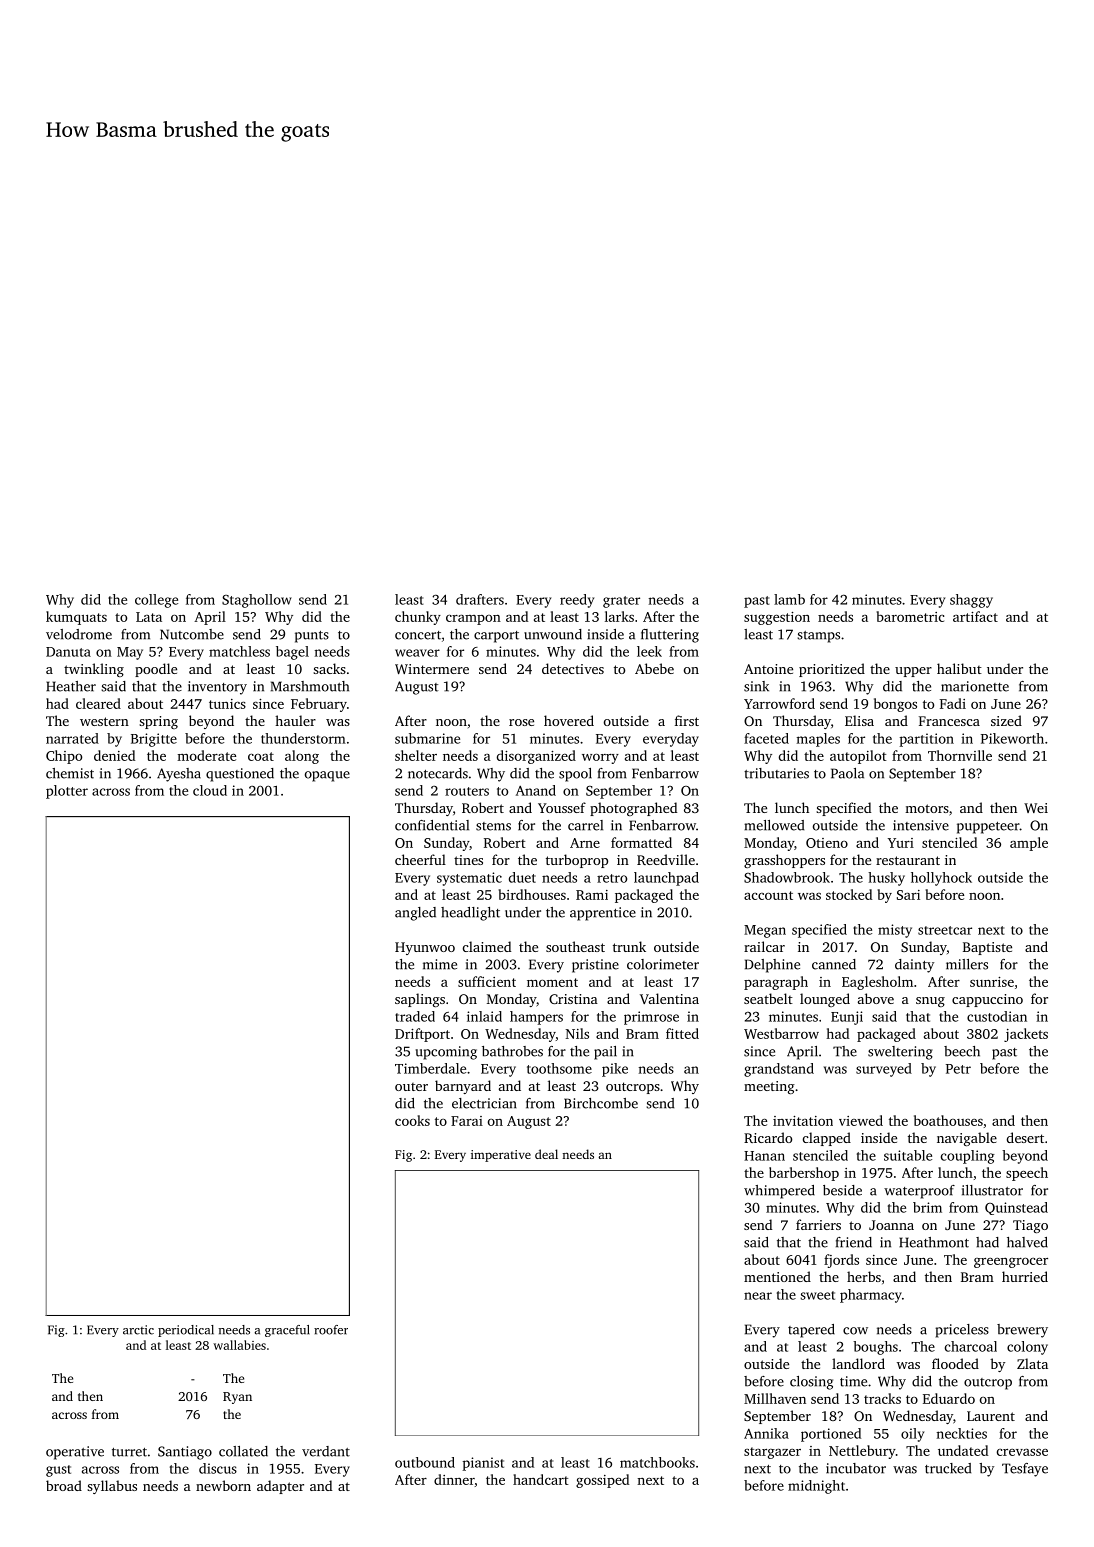  I want to click on confidential, so click(432, 825).
